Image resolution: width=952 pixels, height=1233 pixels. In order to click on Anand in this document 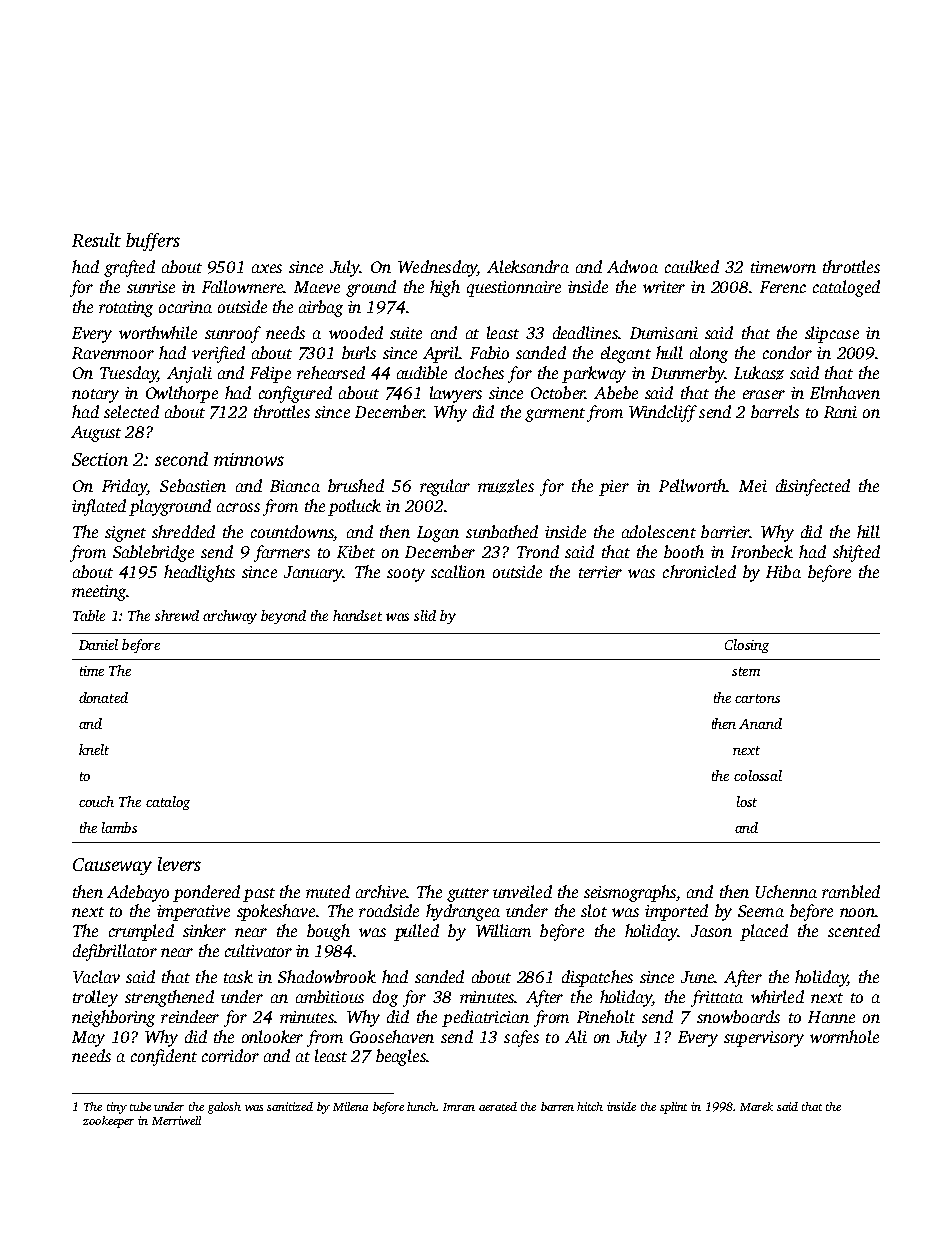, I will do `click(760, 723)`.
